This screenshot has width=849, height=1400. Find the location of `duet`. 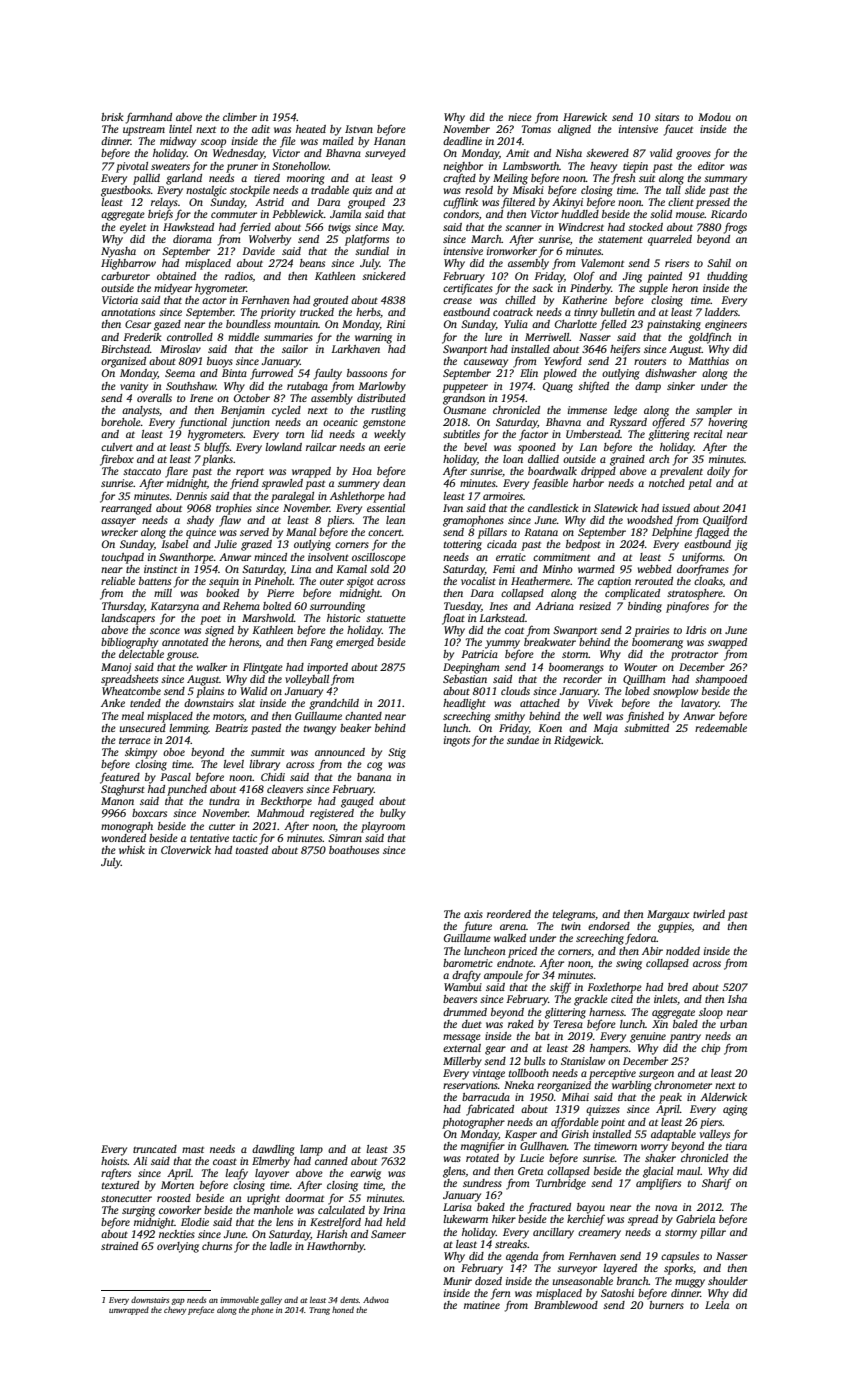

duet is located at coordinates (472, 1024).
